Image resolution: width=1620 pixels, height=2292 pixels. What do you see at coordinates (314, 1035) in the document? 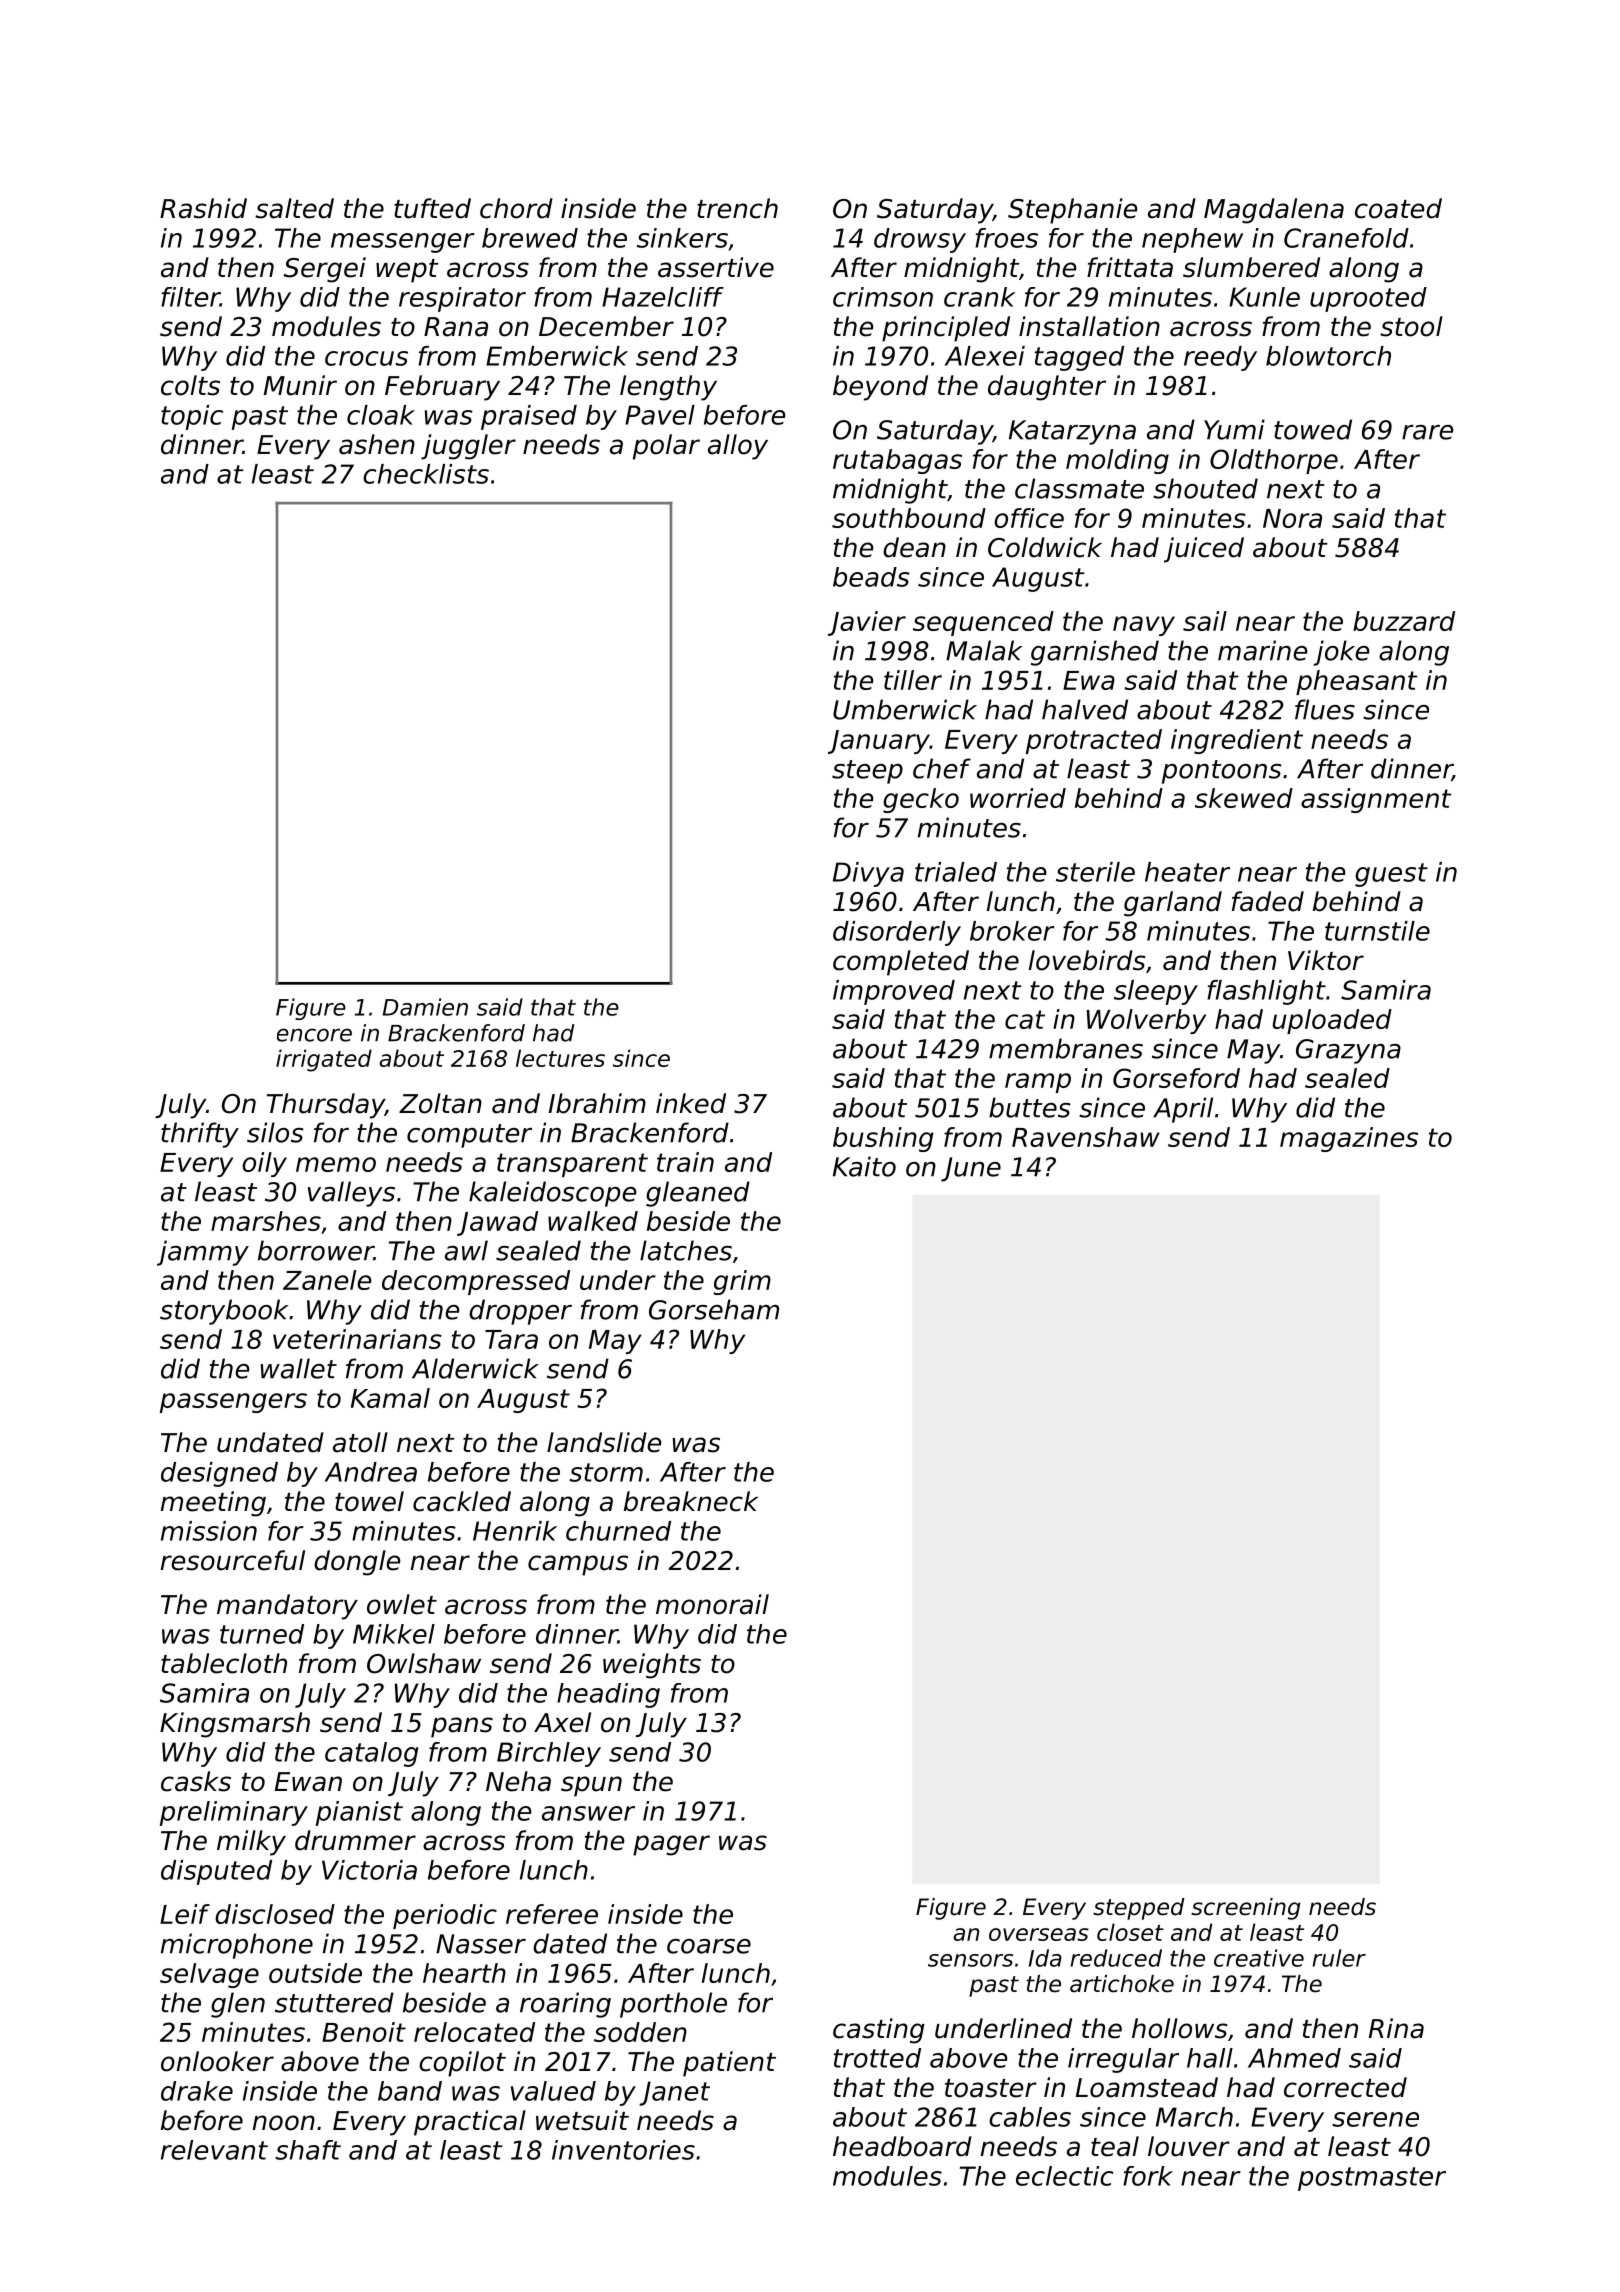
I see `encore` at bounding box center [314, 1035].
